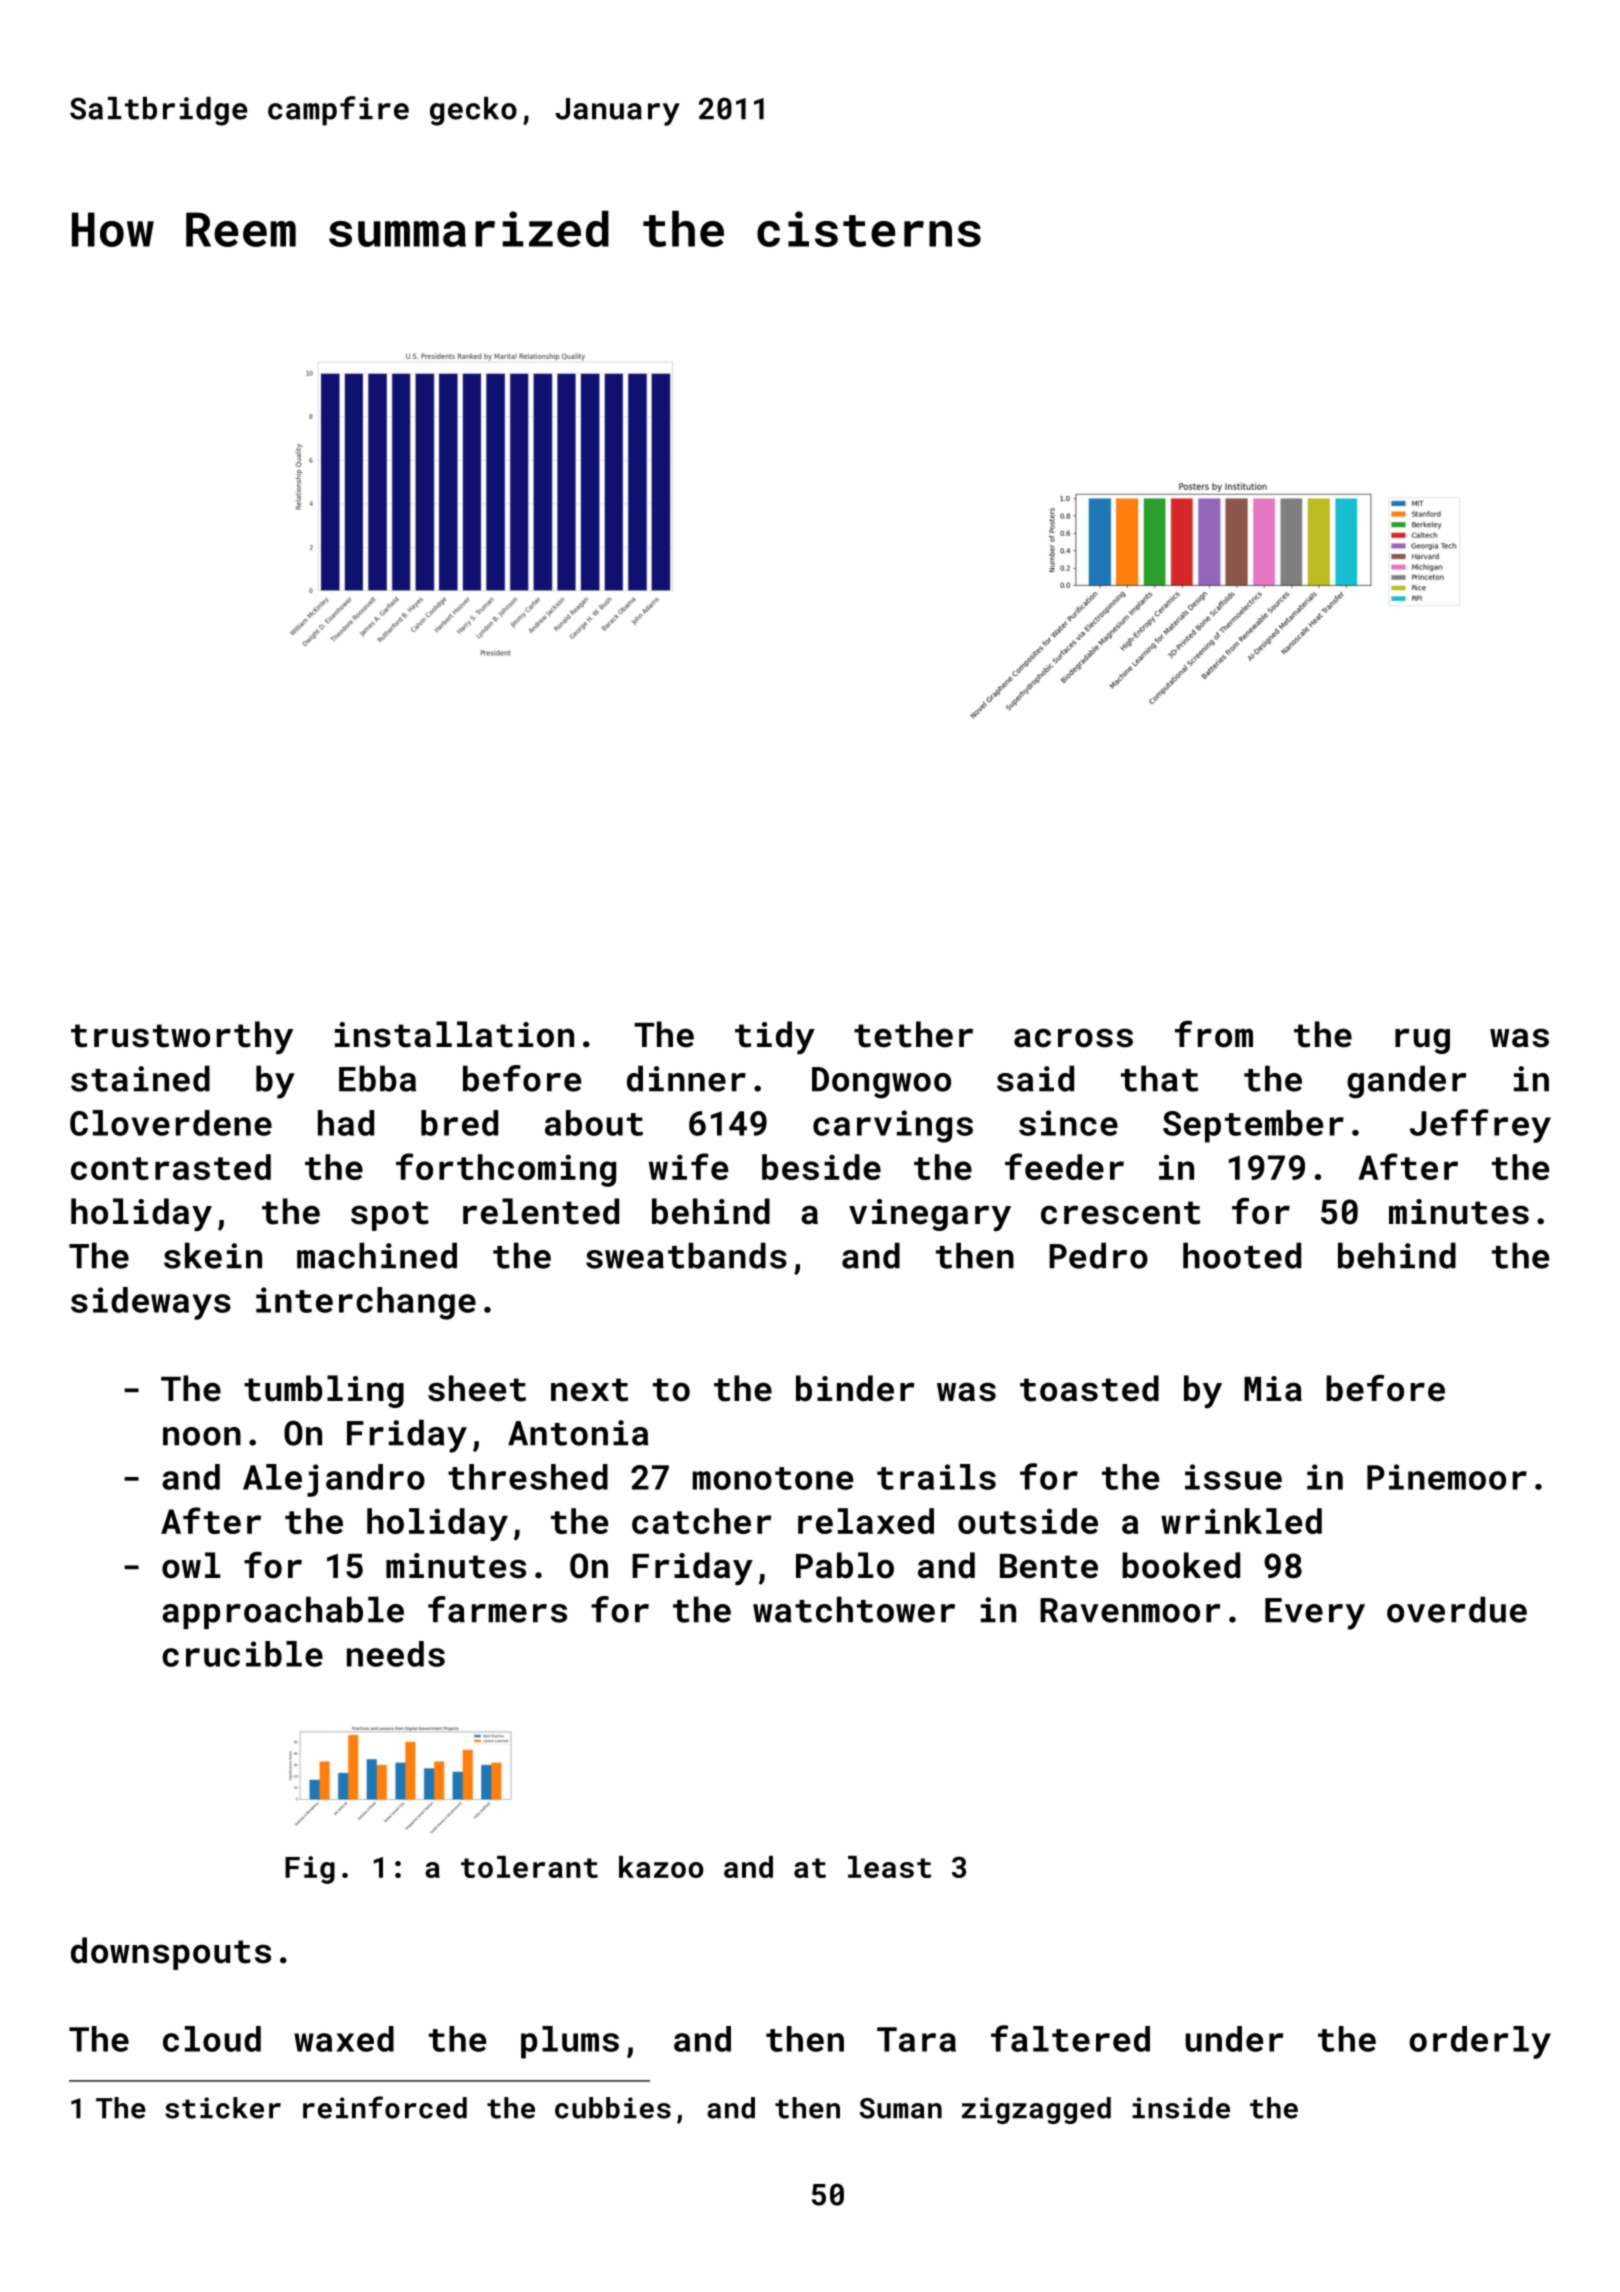 The height and width of the screenshot is (2292, 1620). Describe the element at coordinates (821, 1167) in the screenshot. I see `beside` at that location.
